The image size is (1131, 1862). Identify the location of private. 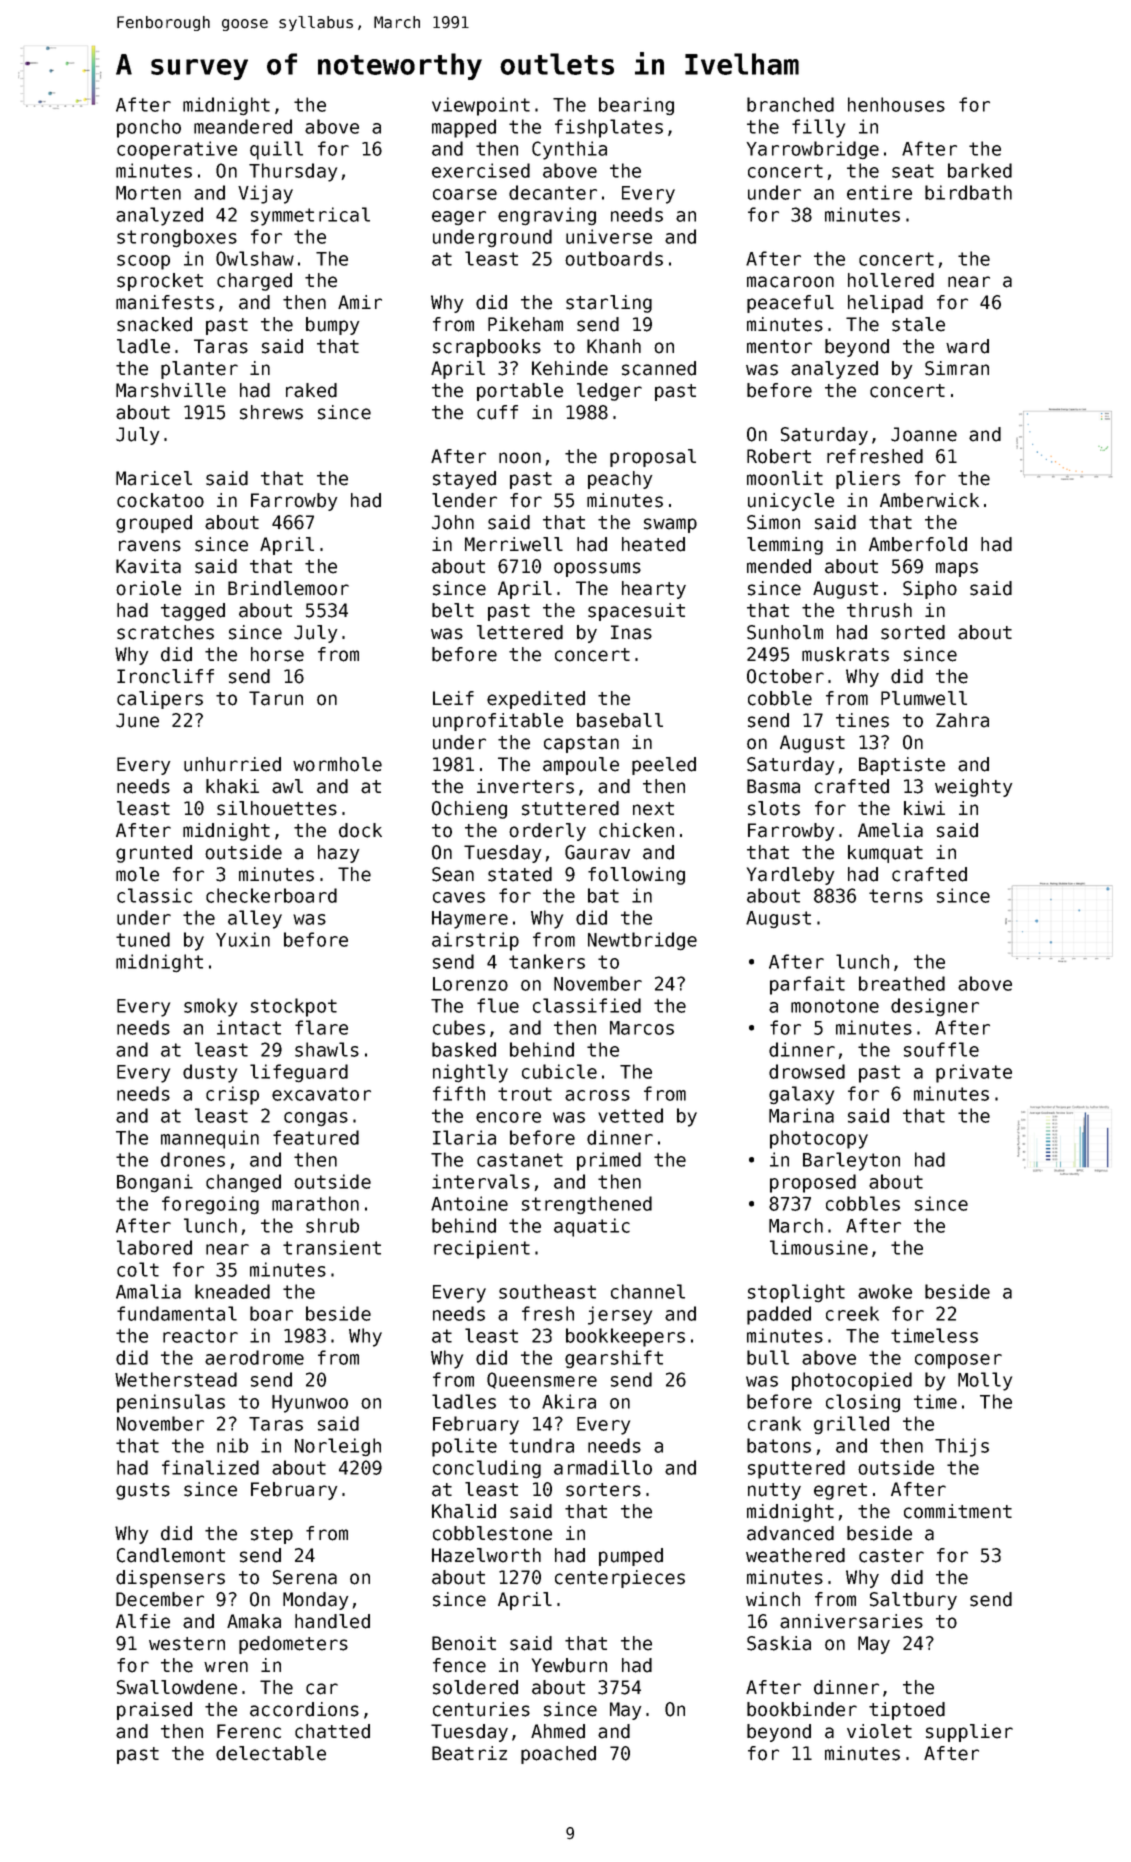
(974, 1073).
